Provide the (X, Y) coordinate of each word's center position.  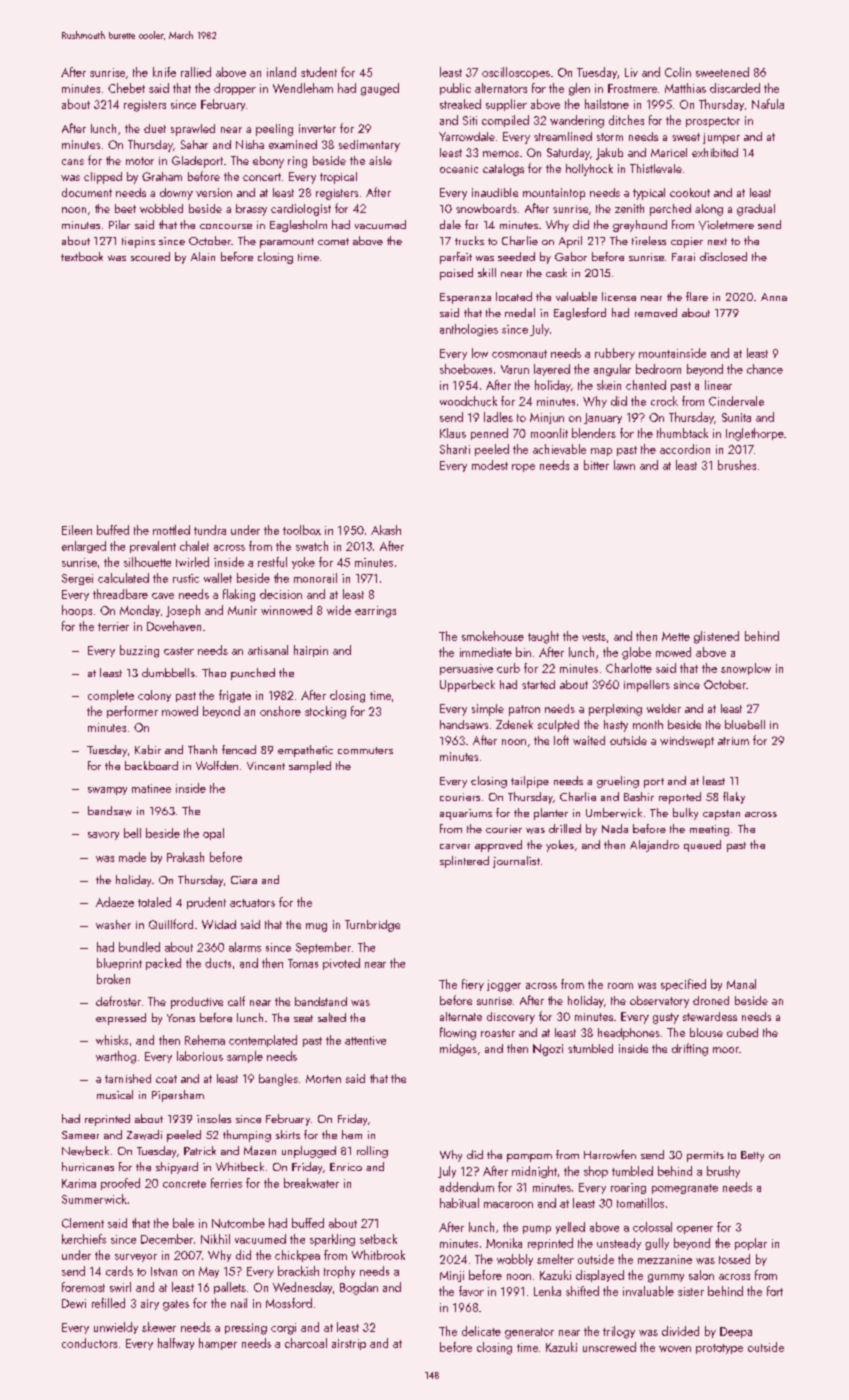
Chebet (126, 88)
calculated (123, 578)
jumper (721, 138)
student (319, 72)
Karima (79, 1183)
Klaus (453, 433)
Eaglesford (580, 314)
